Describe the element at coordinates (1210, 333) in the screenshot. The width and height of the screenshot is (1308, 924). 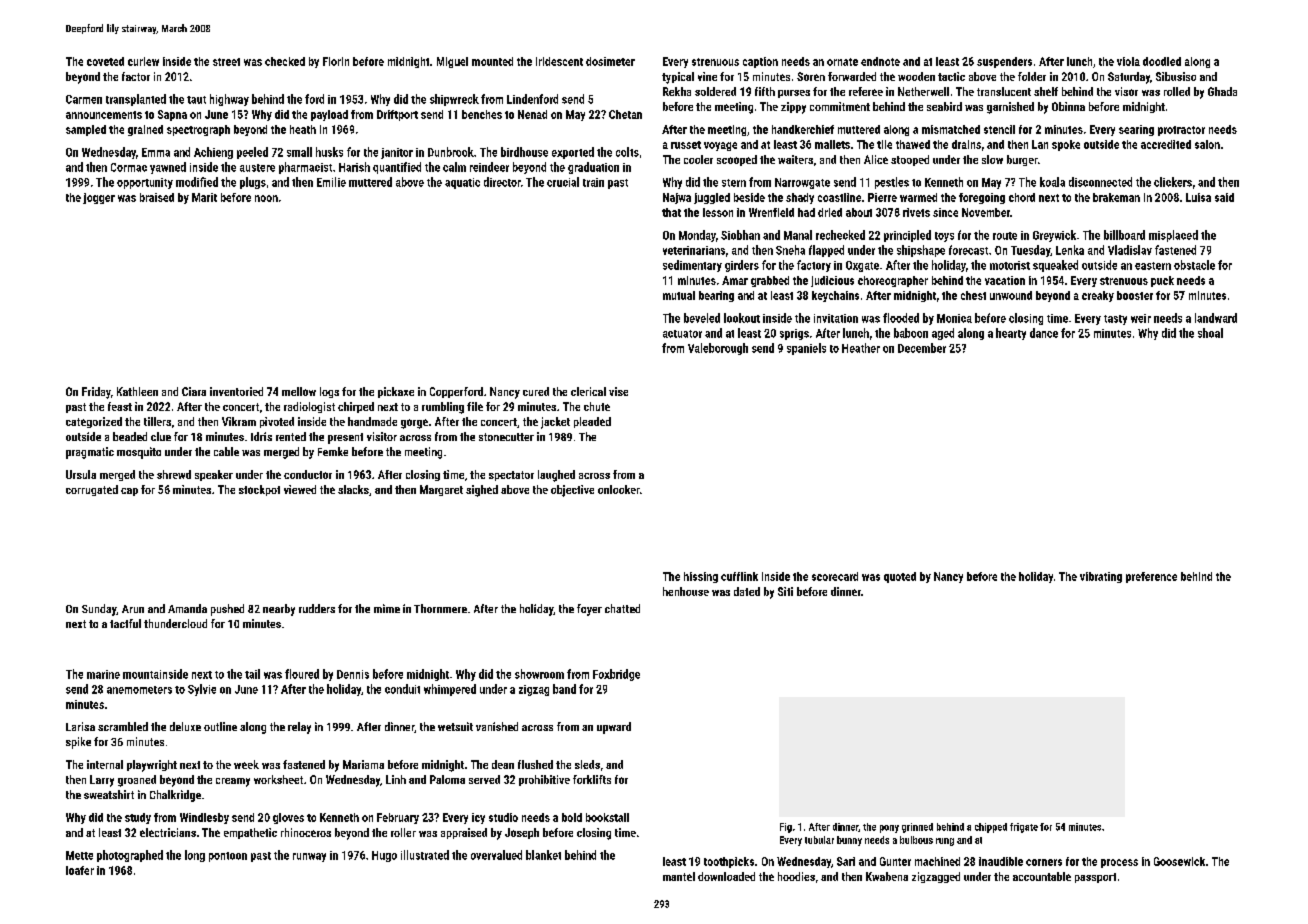
I see `shoal` at that location.
